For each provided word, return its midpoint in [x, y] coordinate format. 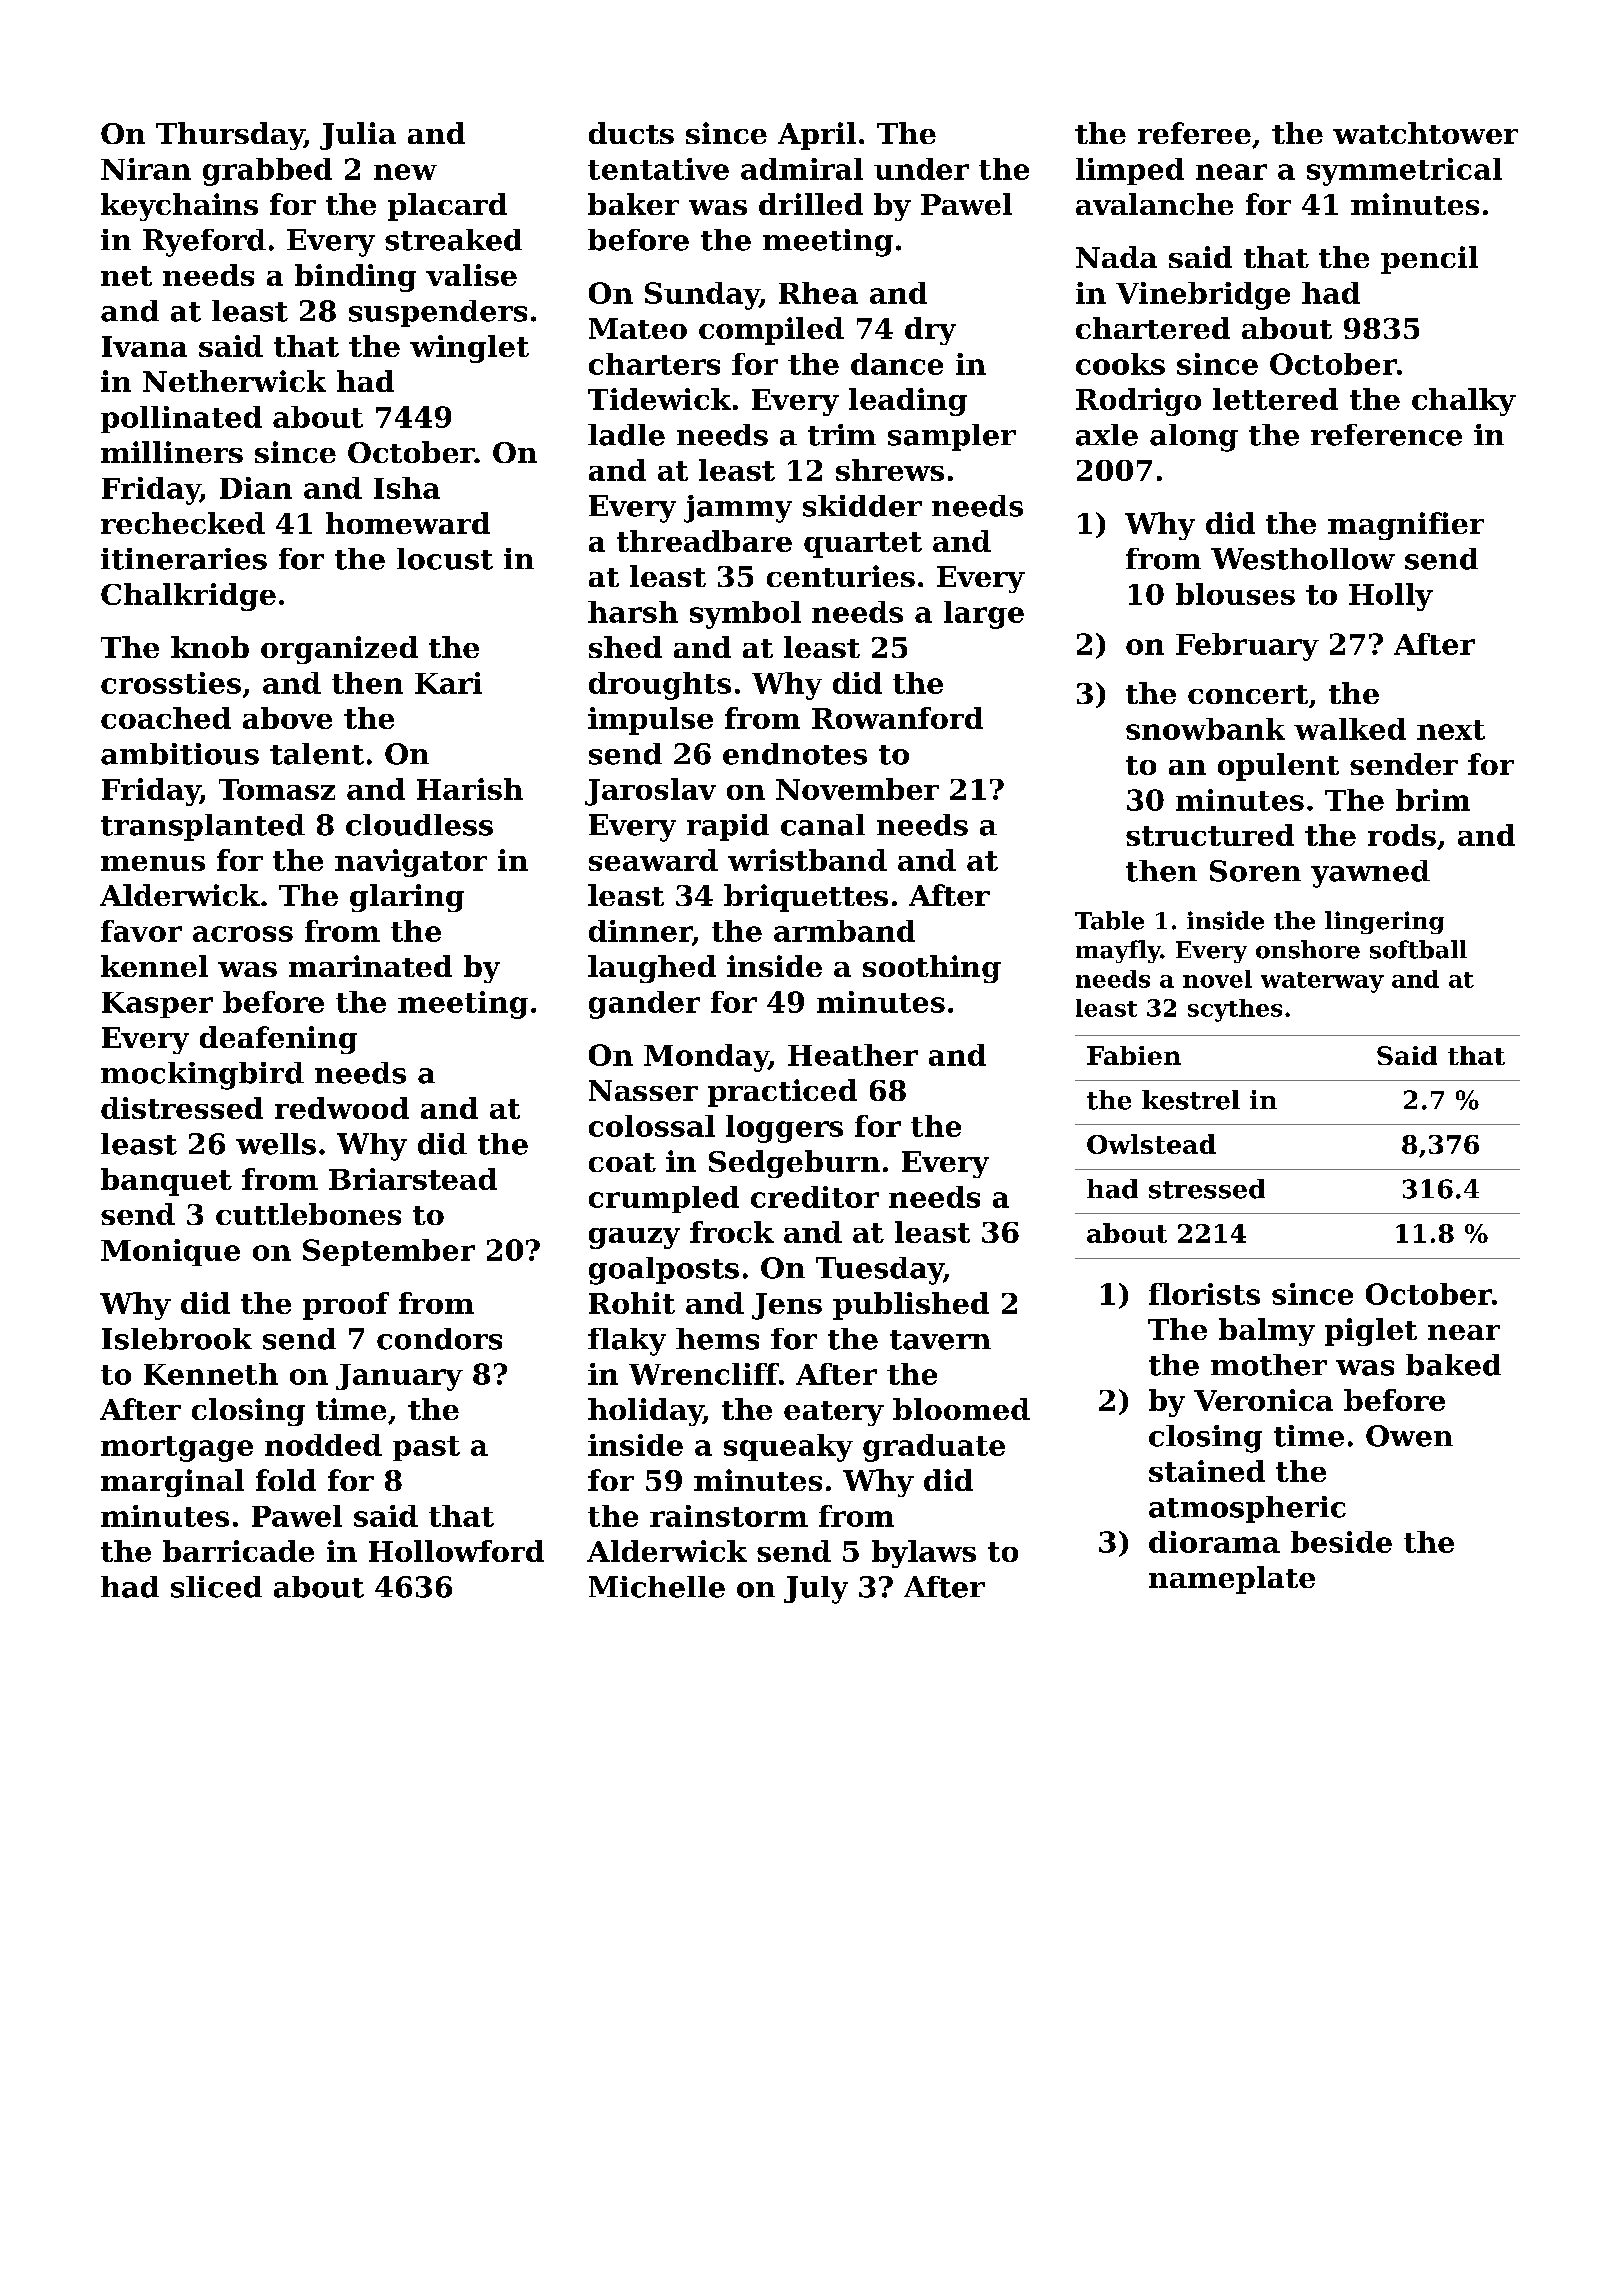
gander [644, 1005]
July [816, 1590]
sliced [216, 1587]
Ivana [144, 346]
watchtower [1425, 133]
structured [1210, 835]
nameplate [1232, 1580]
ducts [631, 133]
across [243, 934]
